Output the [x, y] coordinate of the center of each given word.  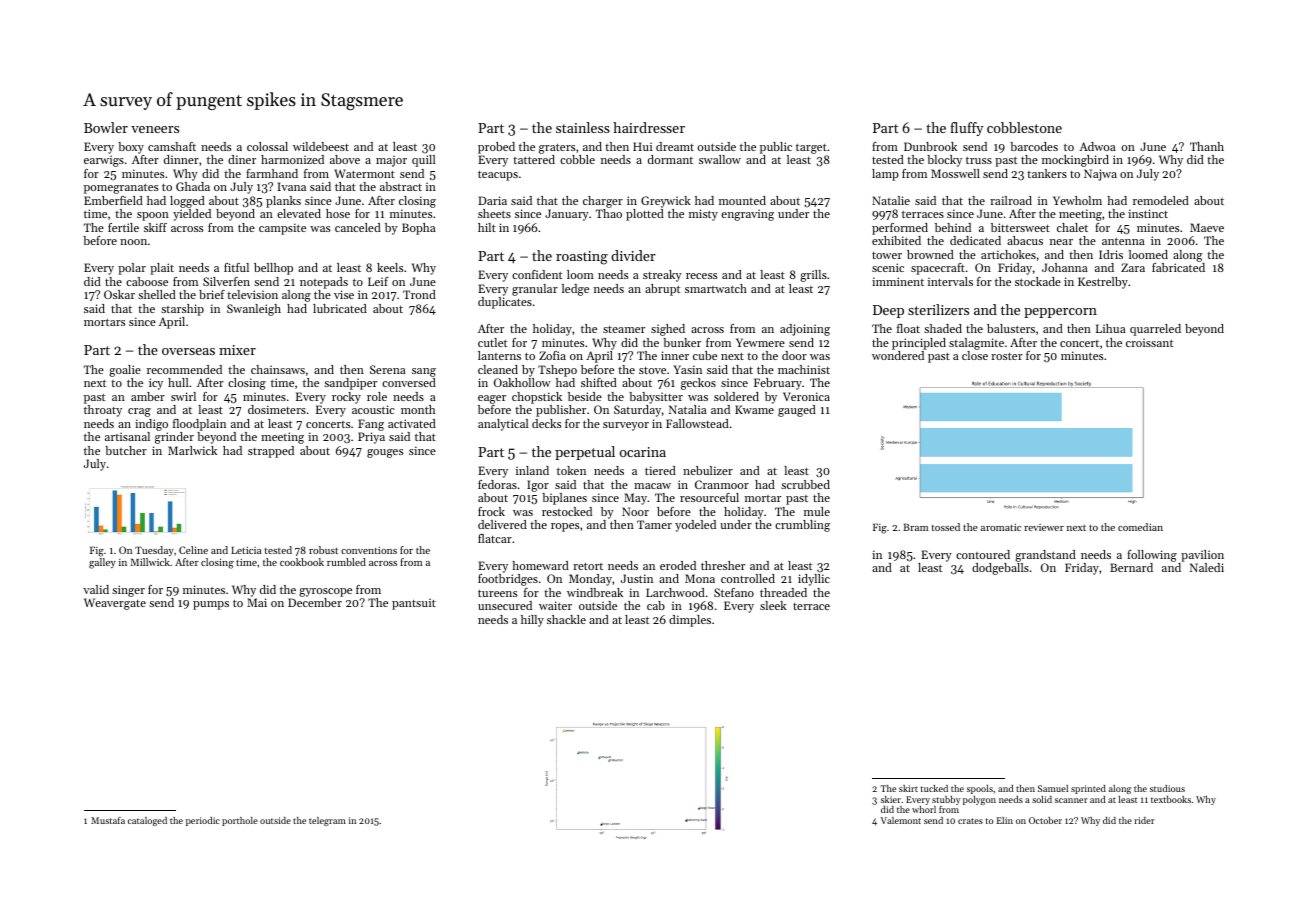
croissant [1149, 342]
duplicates [505, 303]
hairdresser [649, 127]
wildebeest [321, 146]
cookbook [302, 562]
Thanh [1207, 146]
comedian [1140, 527]
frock [491, 511]
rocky [346, 398]
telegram [327, 821]
